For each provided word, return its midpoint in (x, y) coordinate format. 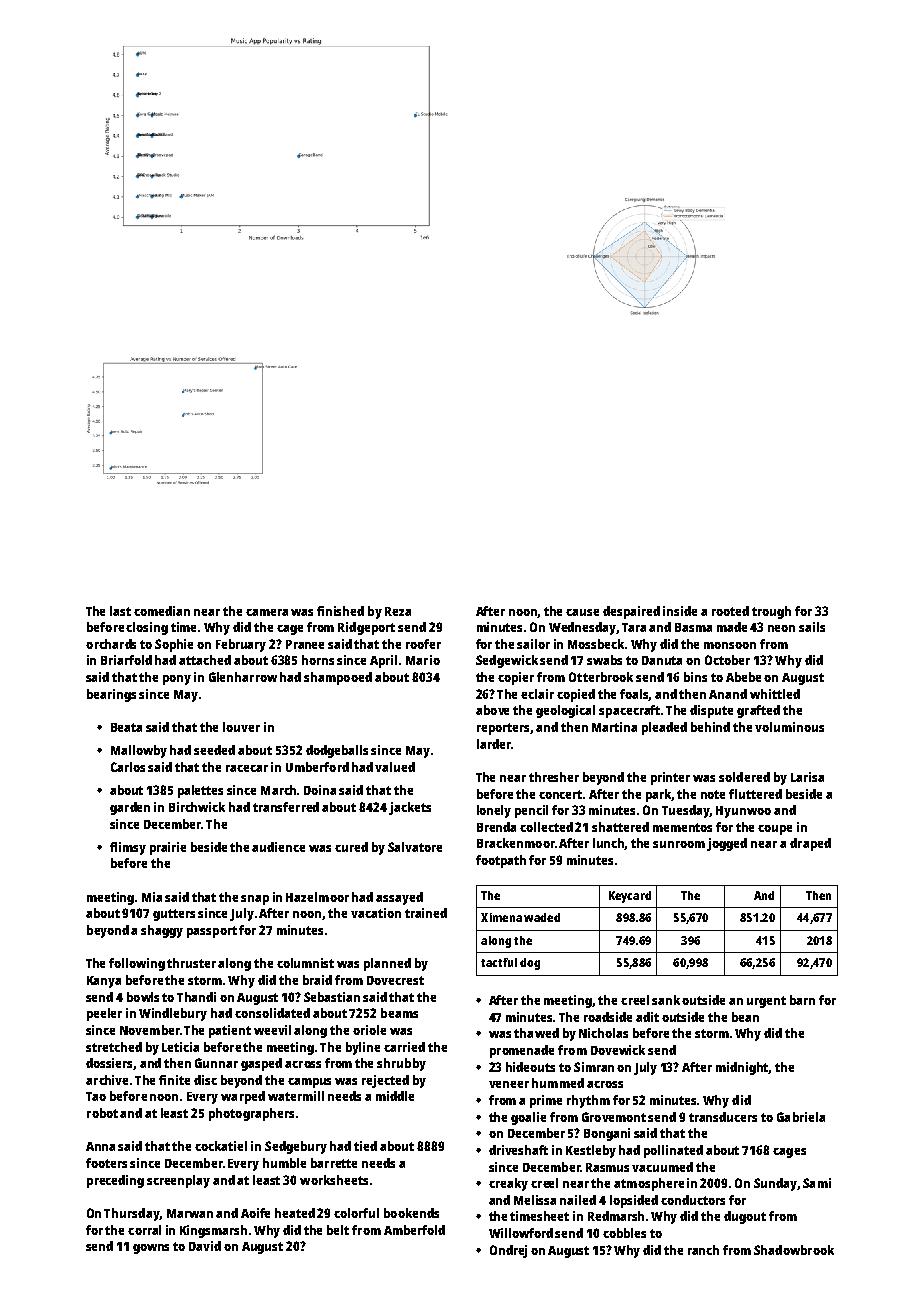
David (205, 1246)
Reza (398, 611)
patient (230, 1031)
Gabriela (801, 1117)
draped (810, 844)
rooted (730, 611)
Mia (152, 897)
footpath (501, 861)
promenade (522, 1051)
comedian (162, 611)
